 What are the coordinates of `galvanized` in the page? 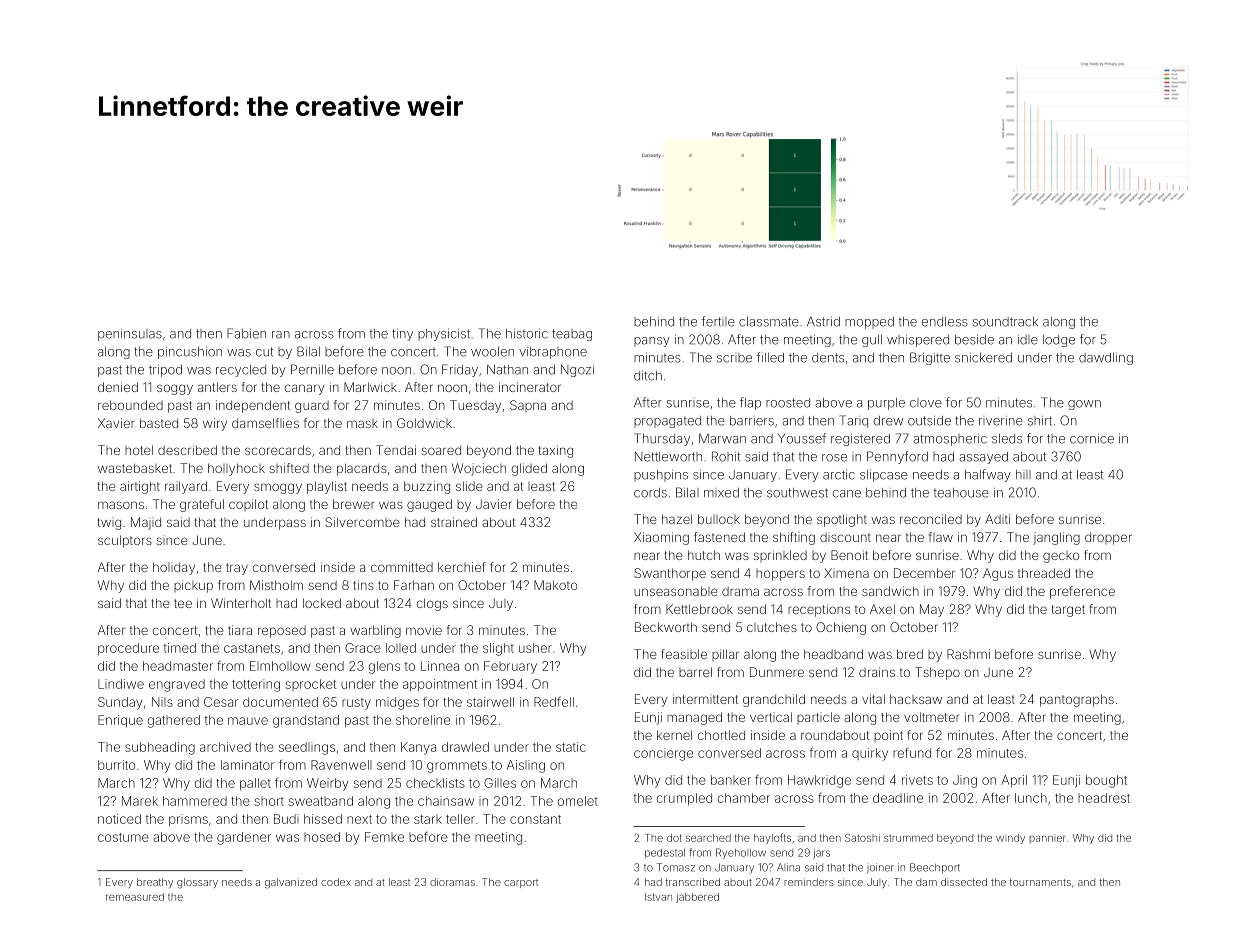 It's located at (291, 883).
